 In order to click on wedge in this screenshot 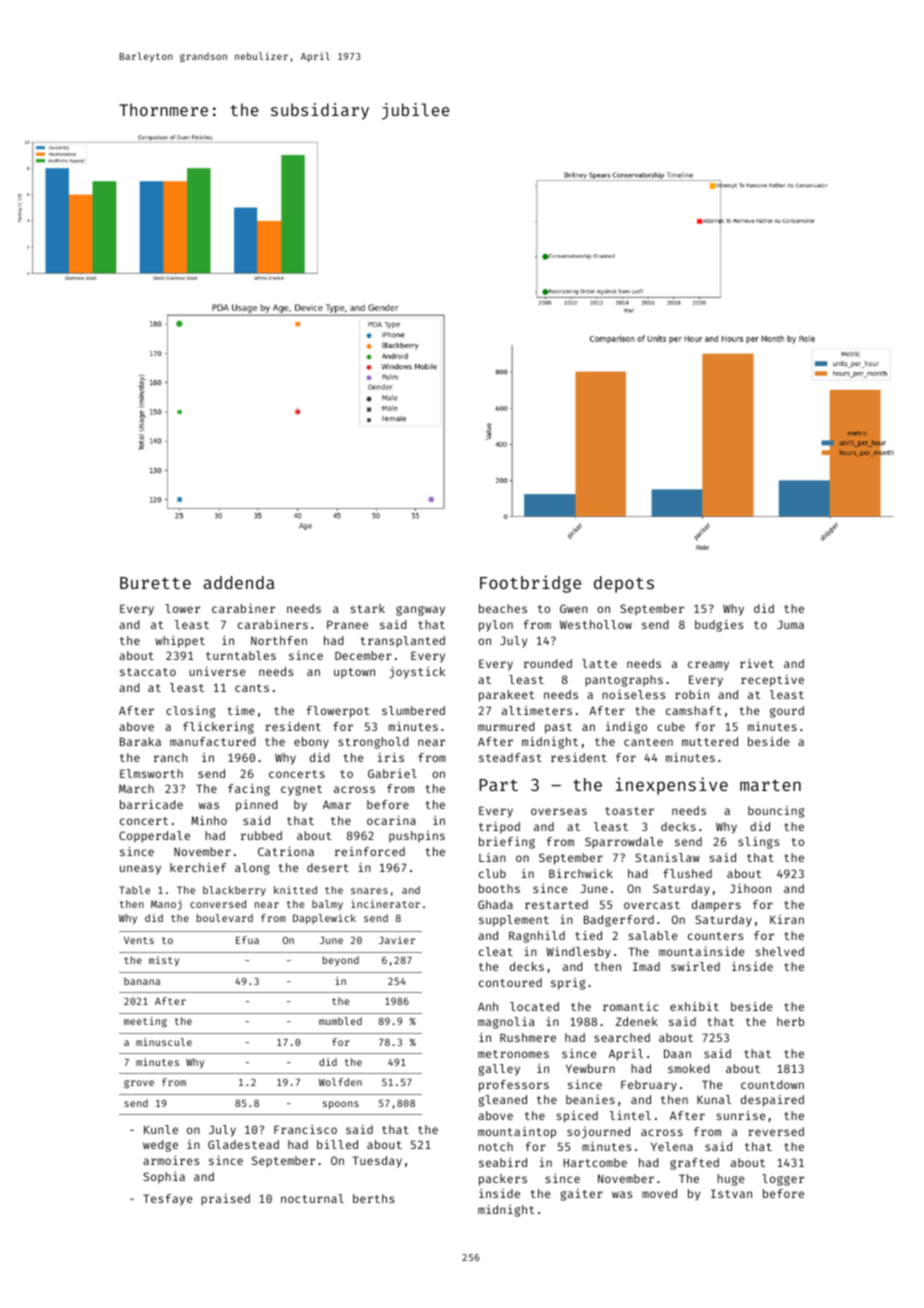, I will do `click(160, 1146)`.
